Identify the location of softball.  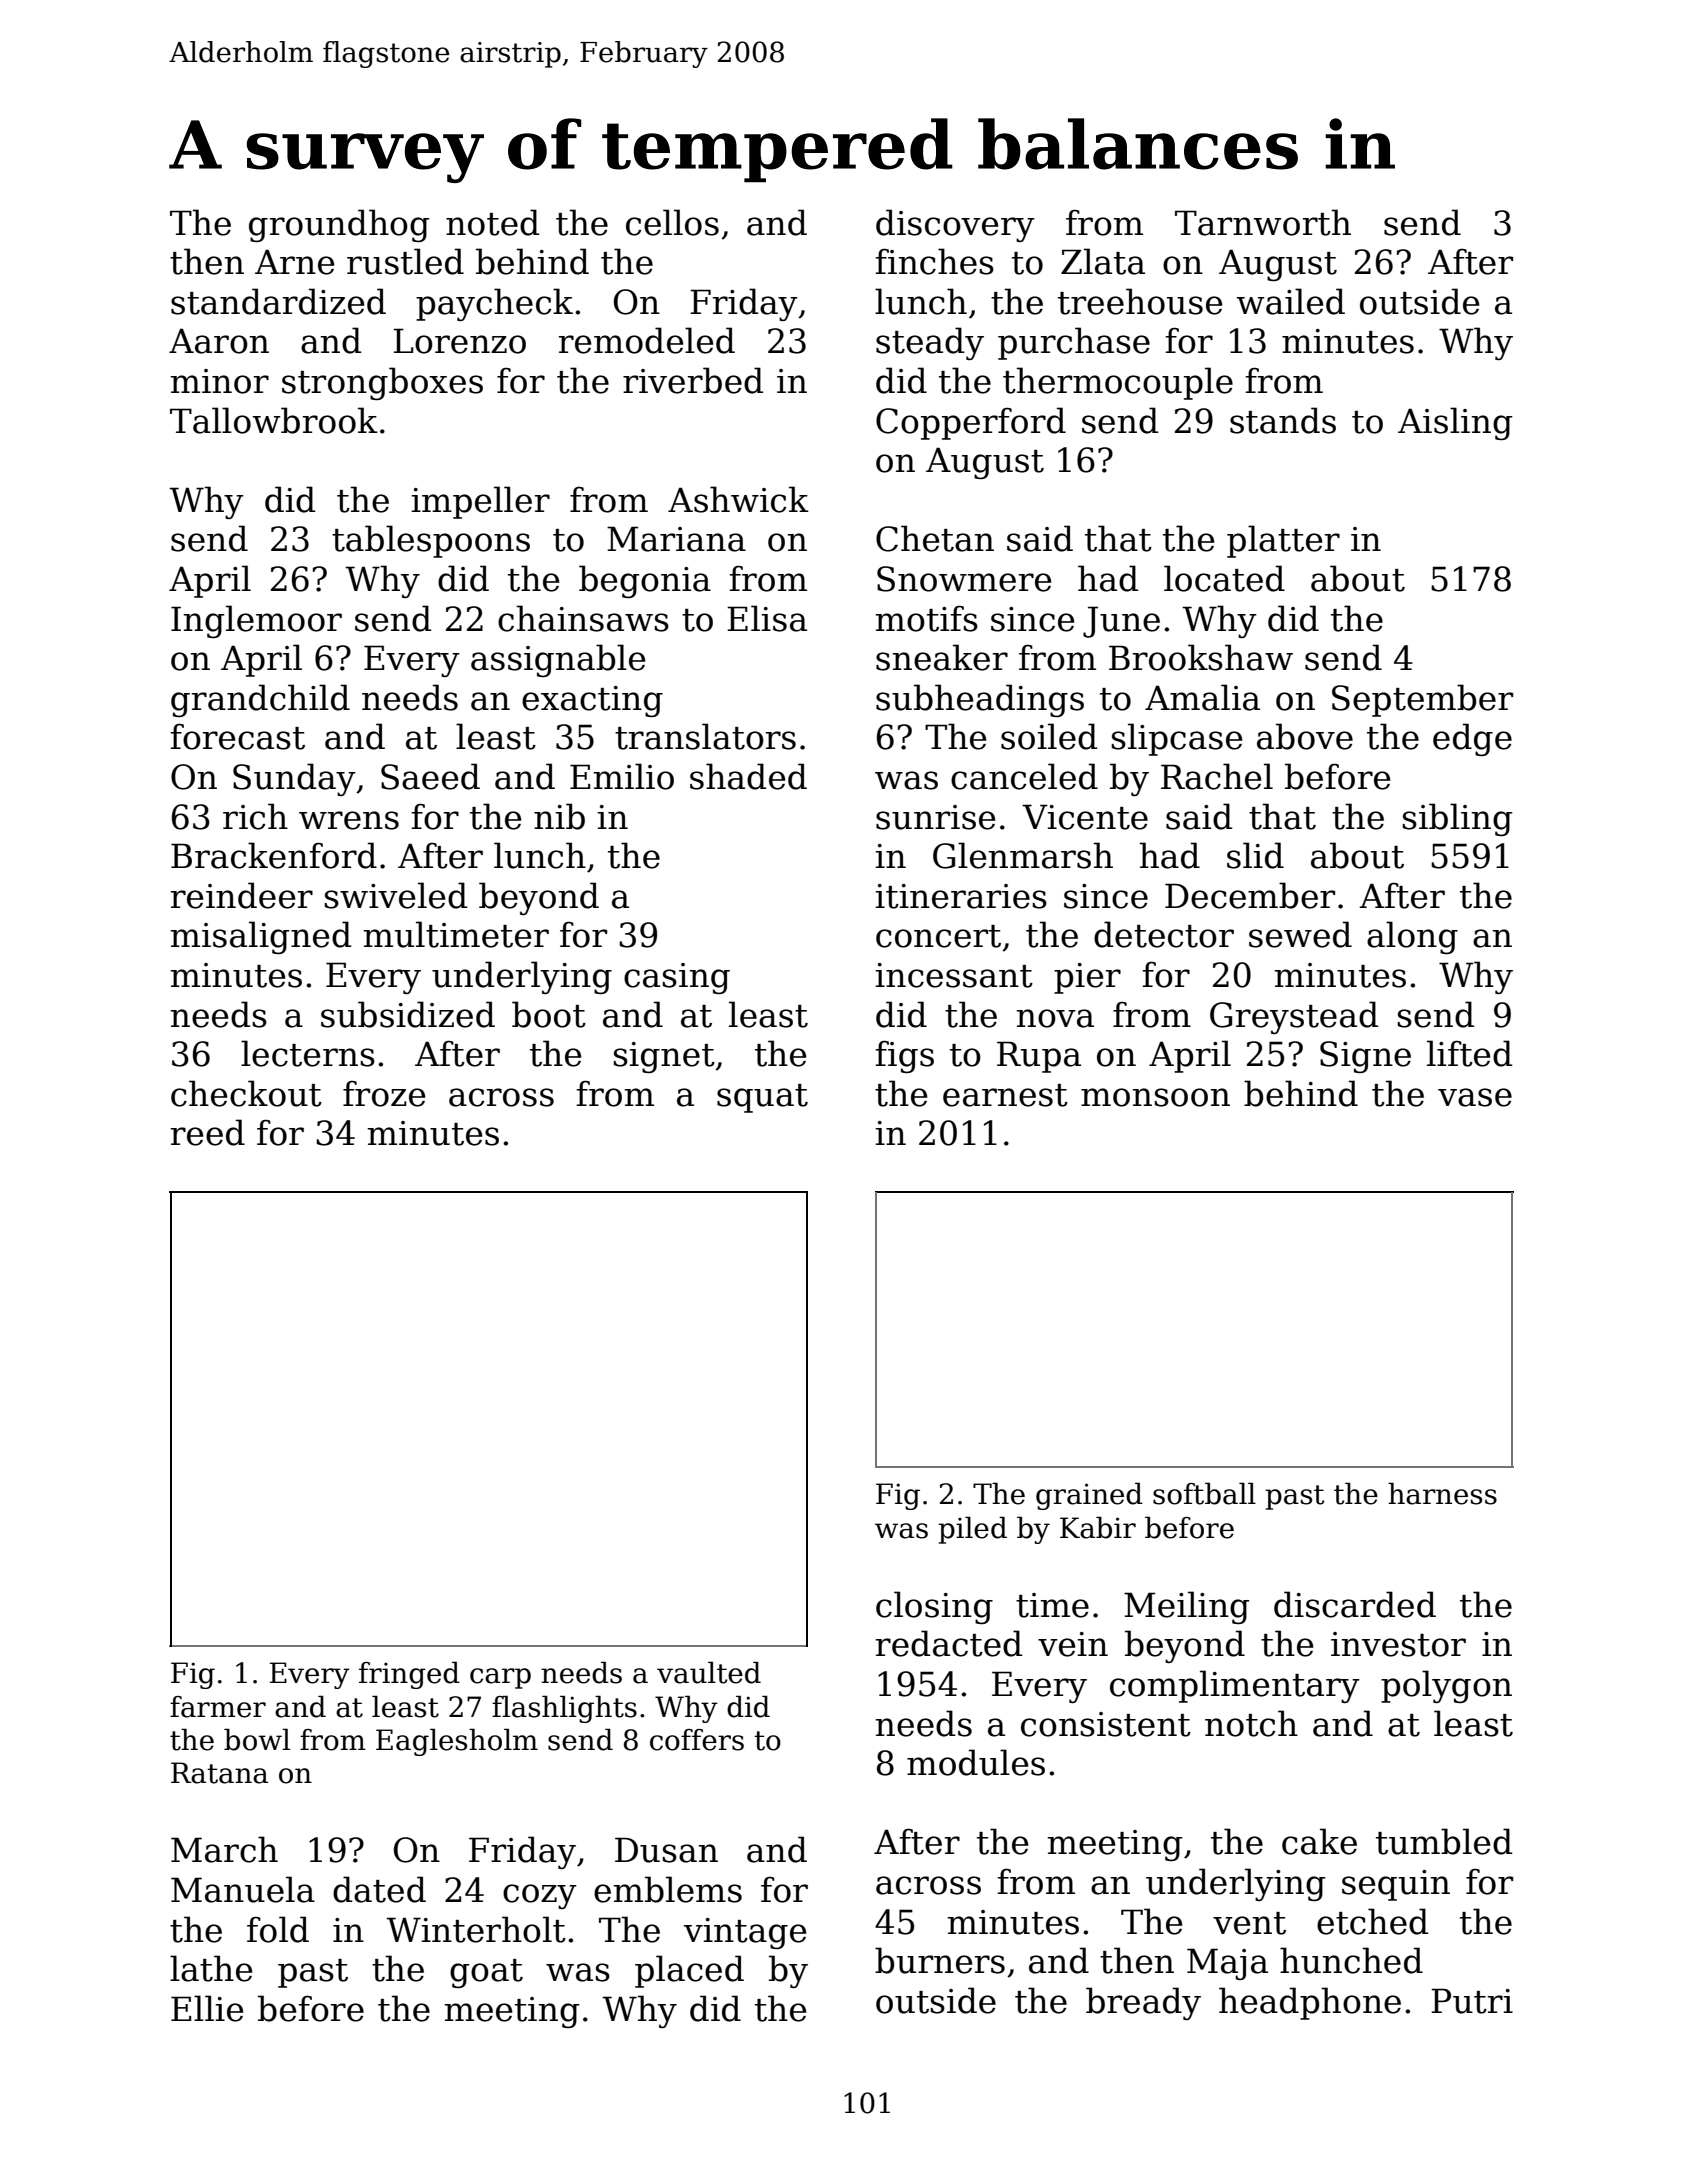
(1204, 1493).
